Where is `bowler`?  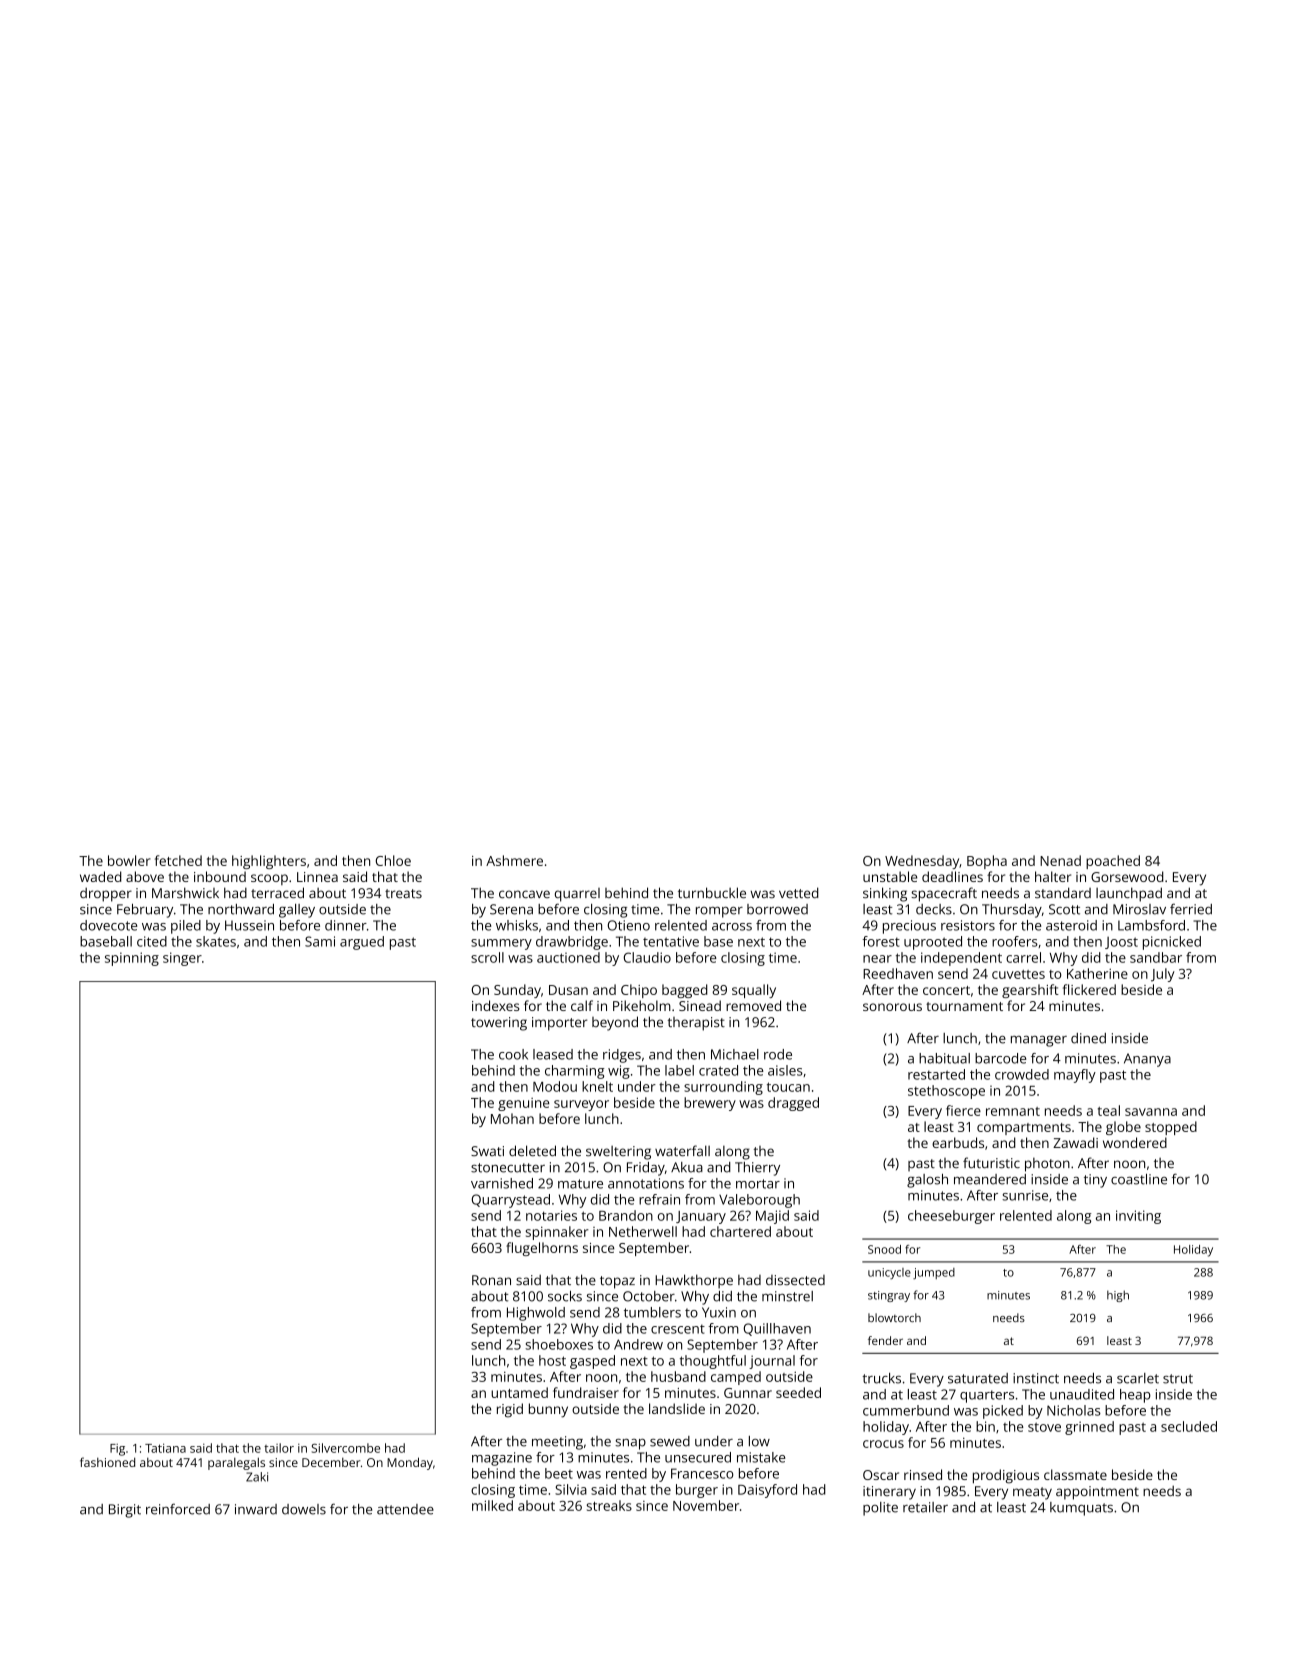
bowler is located at coordinates (129, 860).
